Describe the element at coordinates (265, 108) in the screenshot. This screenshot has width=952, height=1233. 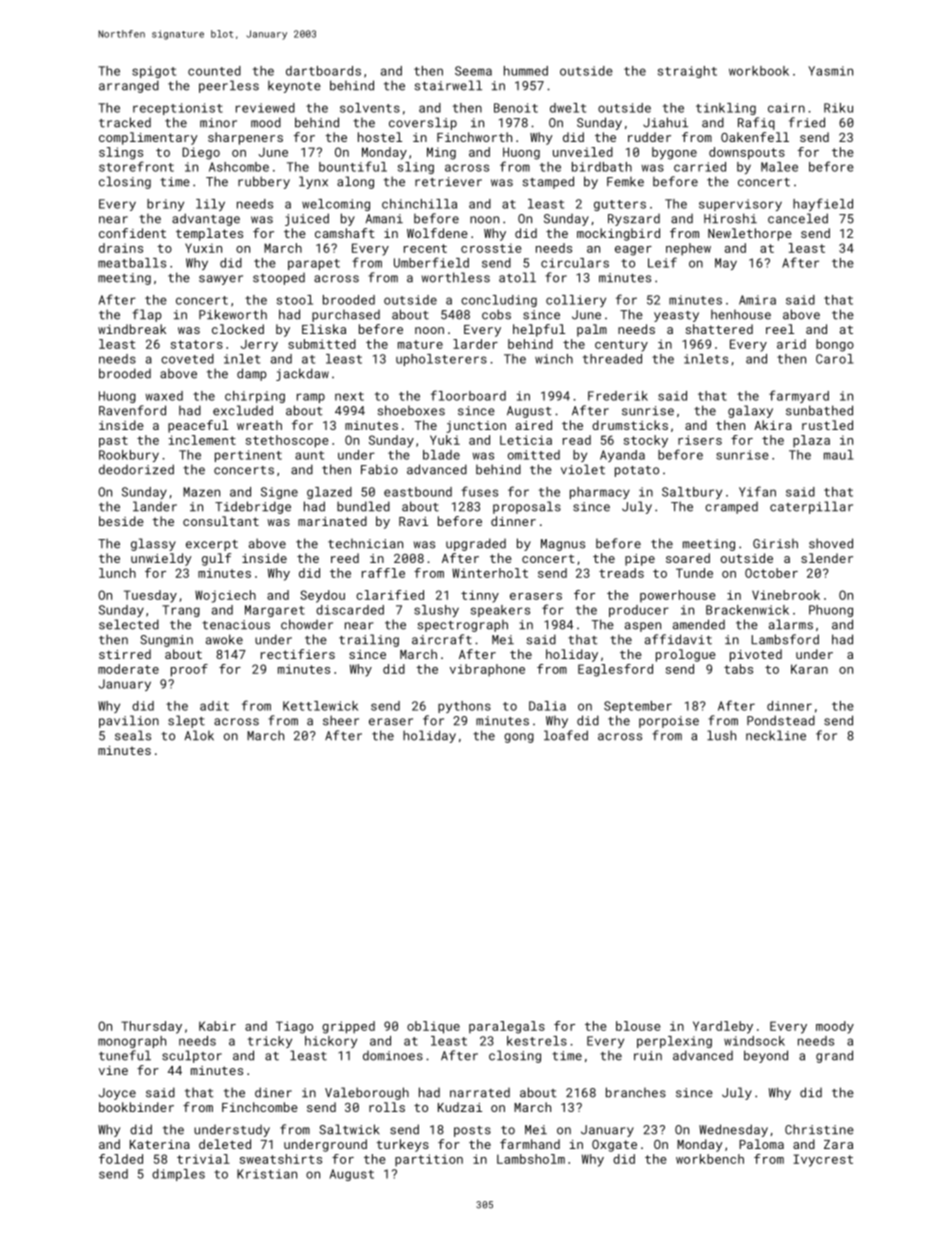
I see `reviewed` at that location.
